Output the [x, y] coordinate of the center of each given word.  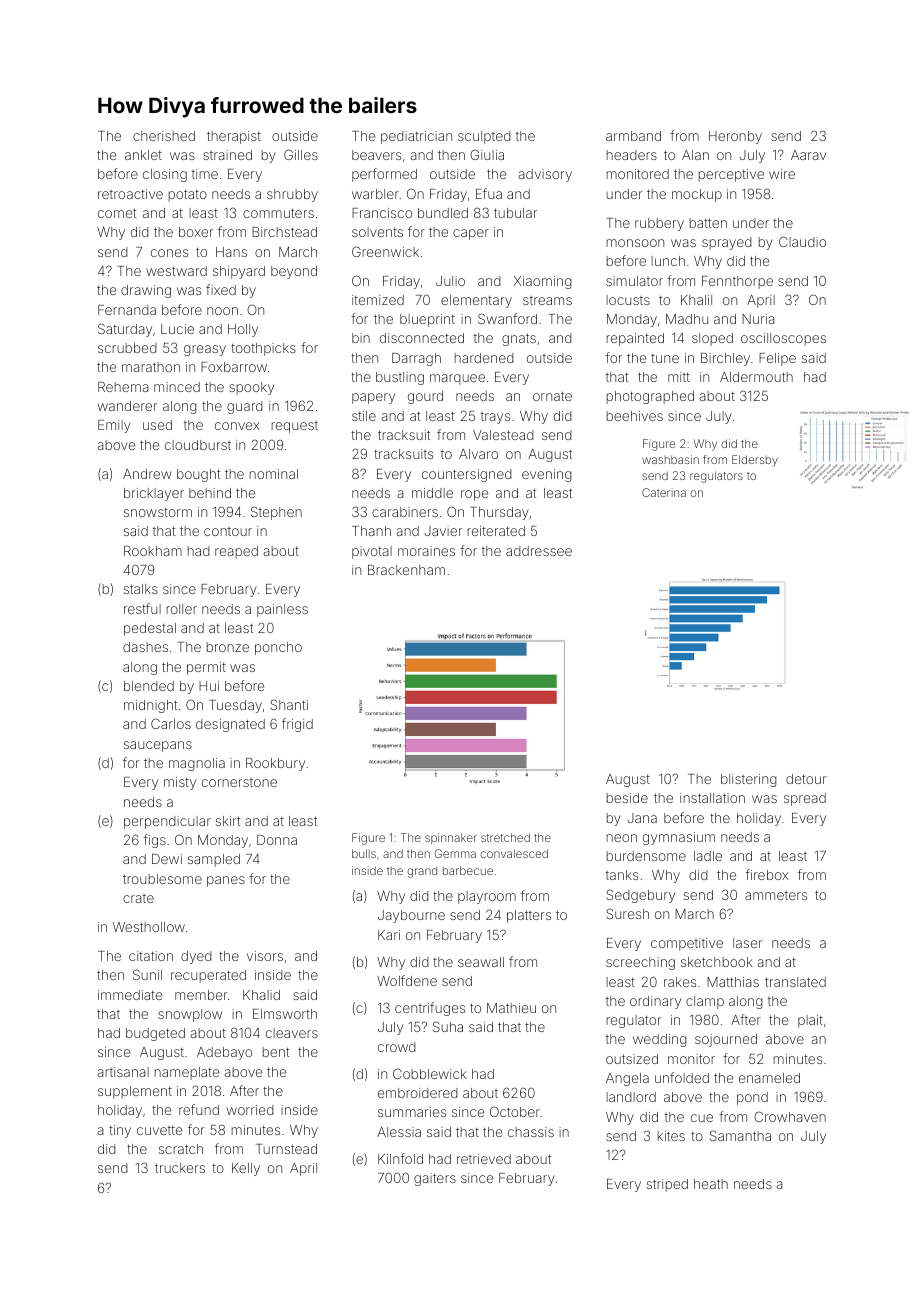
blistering [749, 780]
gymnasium [679, 838]
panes [226, 881]
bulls [364, 853]
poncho [278, 648]
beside [627, 798]
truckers [180, 1168]
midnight [150, 706]
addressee [539, 551]
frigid [297, 725]
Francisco [382, 213]
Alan [695, 155]
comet [117, 213]
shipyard [239, 272]
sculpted [484, 137]
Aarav [808, 155]
